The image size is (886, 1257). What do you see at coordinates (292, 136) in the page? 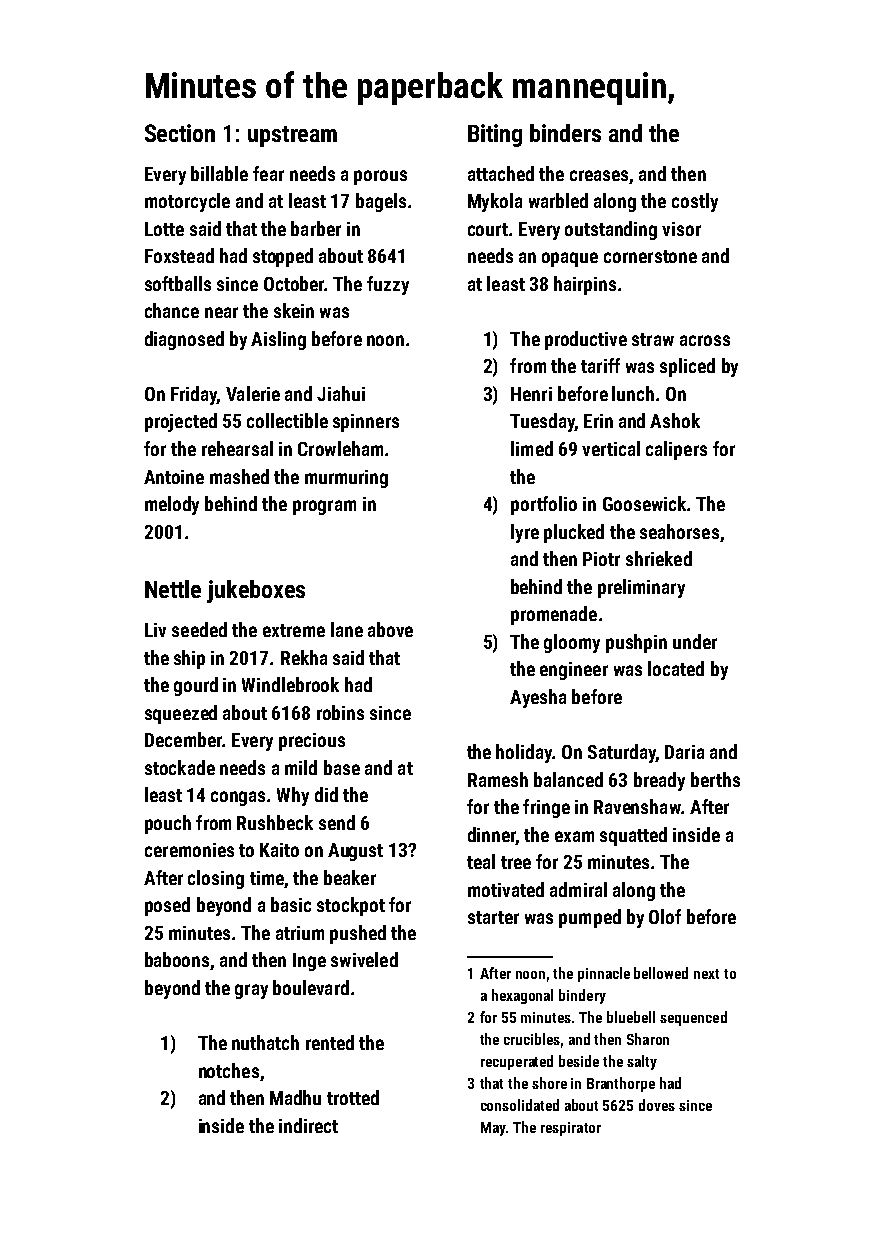
I see `upstream` at bounding box center [292, 136].
